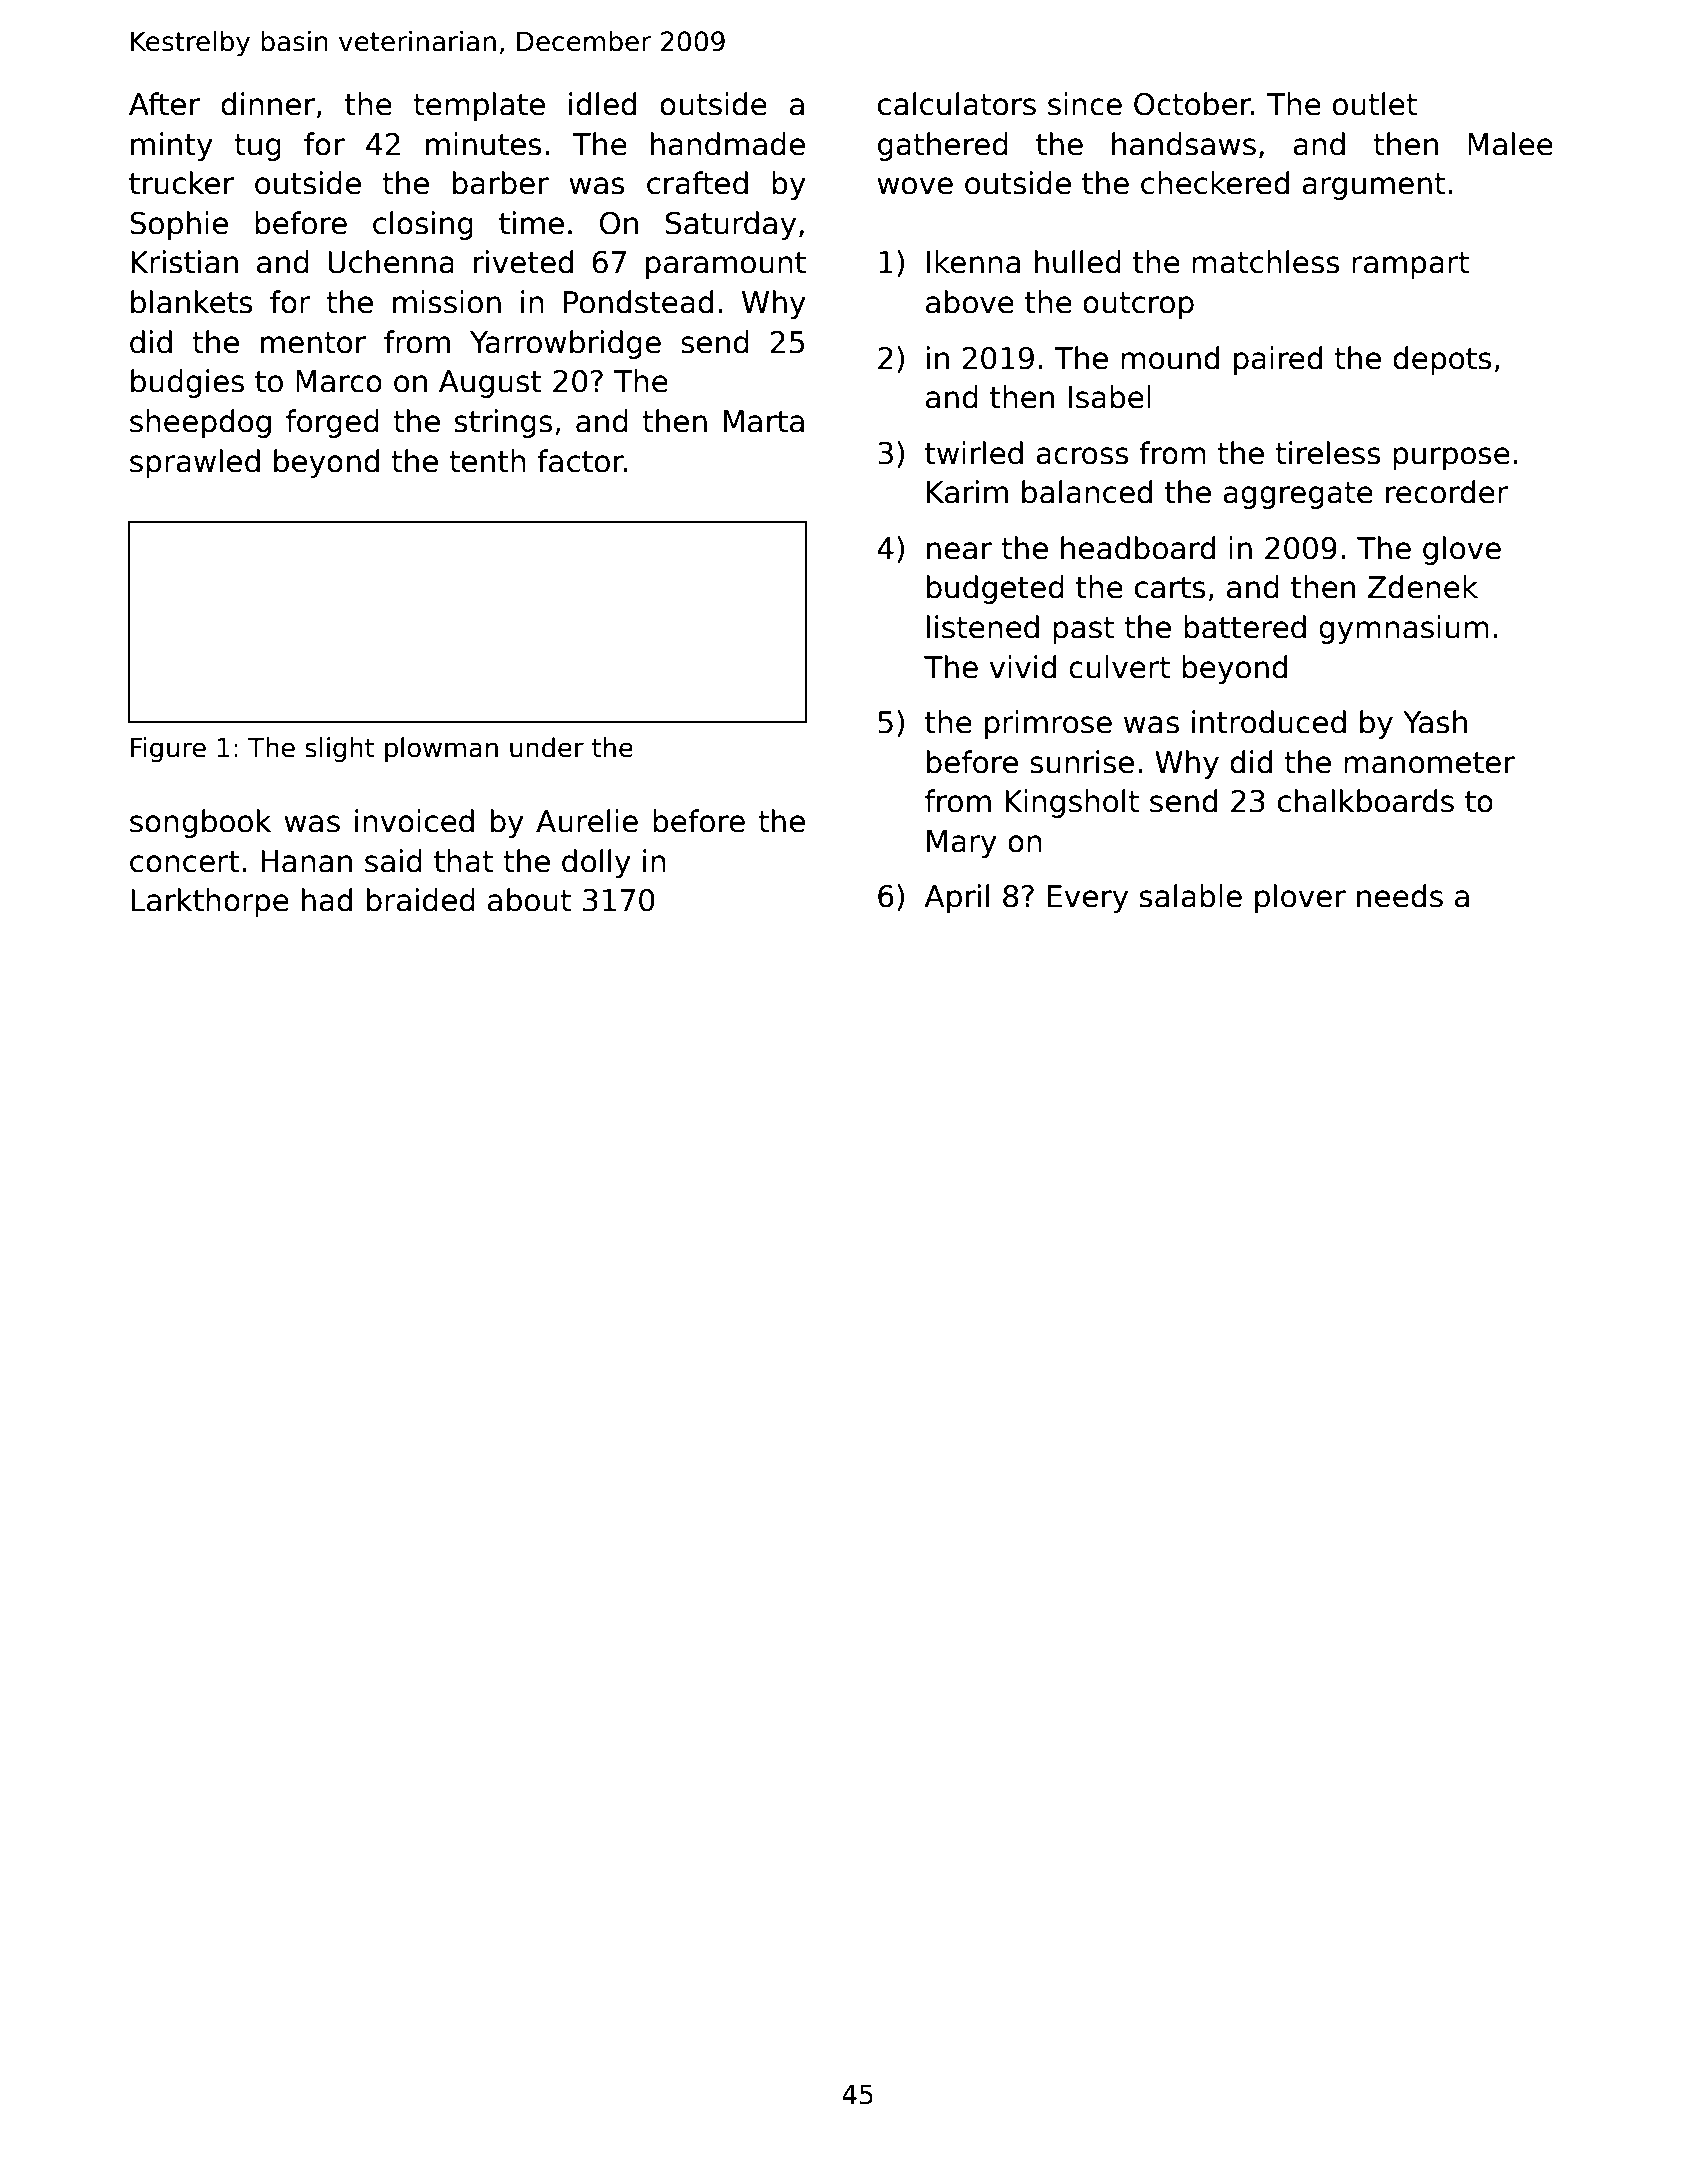  What do you see at coordinates (1022, 667) in the image?
I see `vivid` at bounding box center [1022, 667].
